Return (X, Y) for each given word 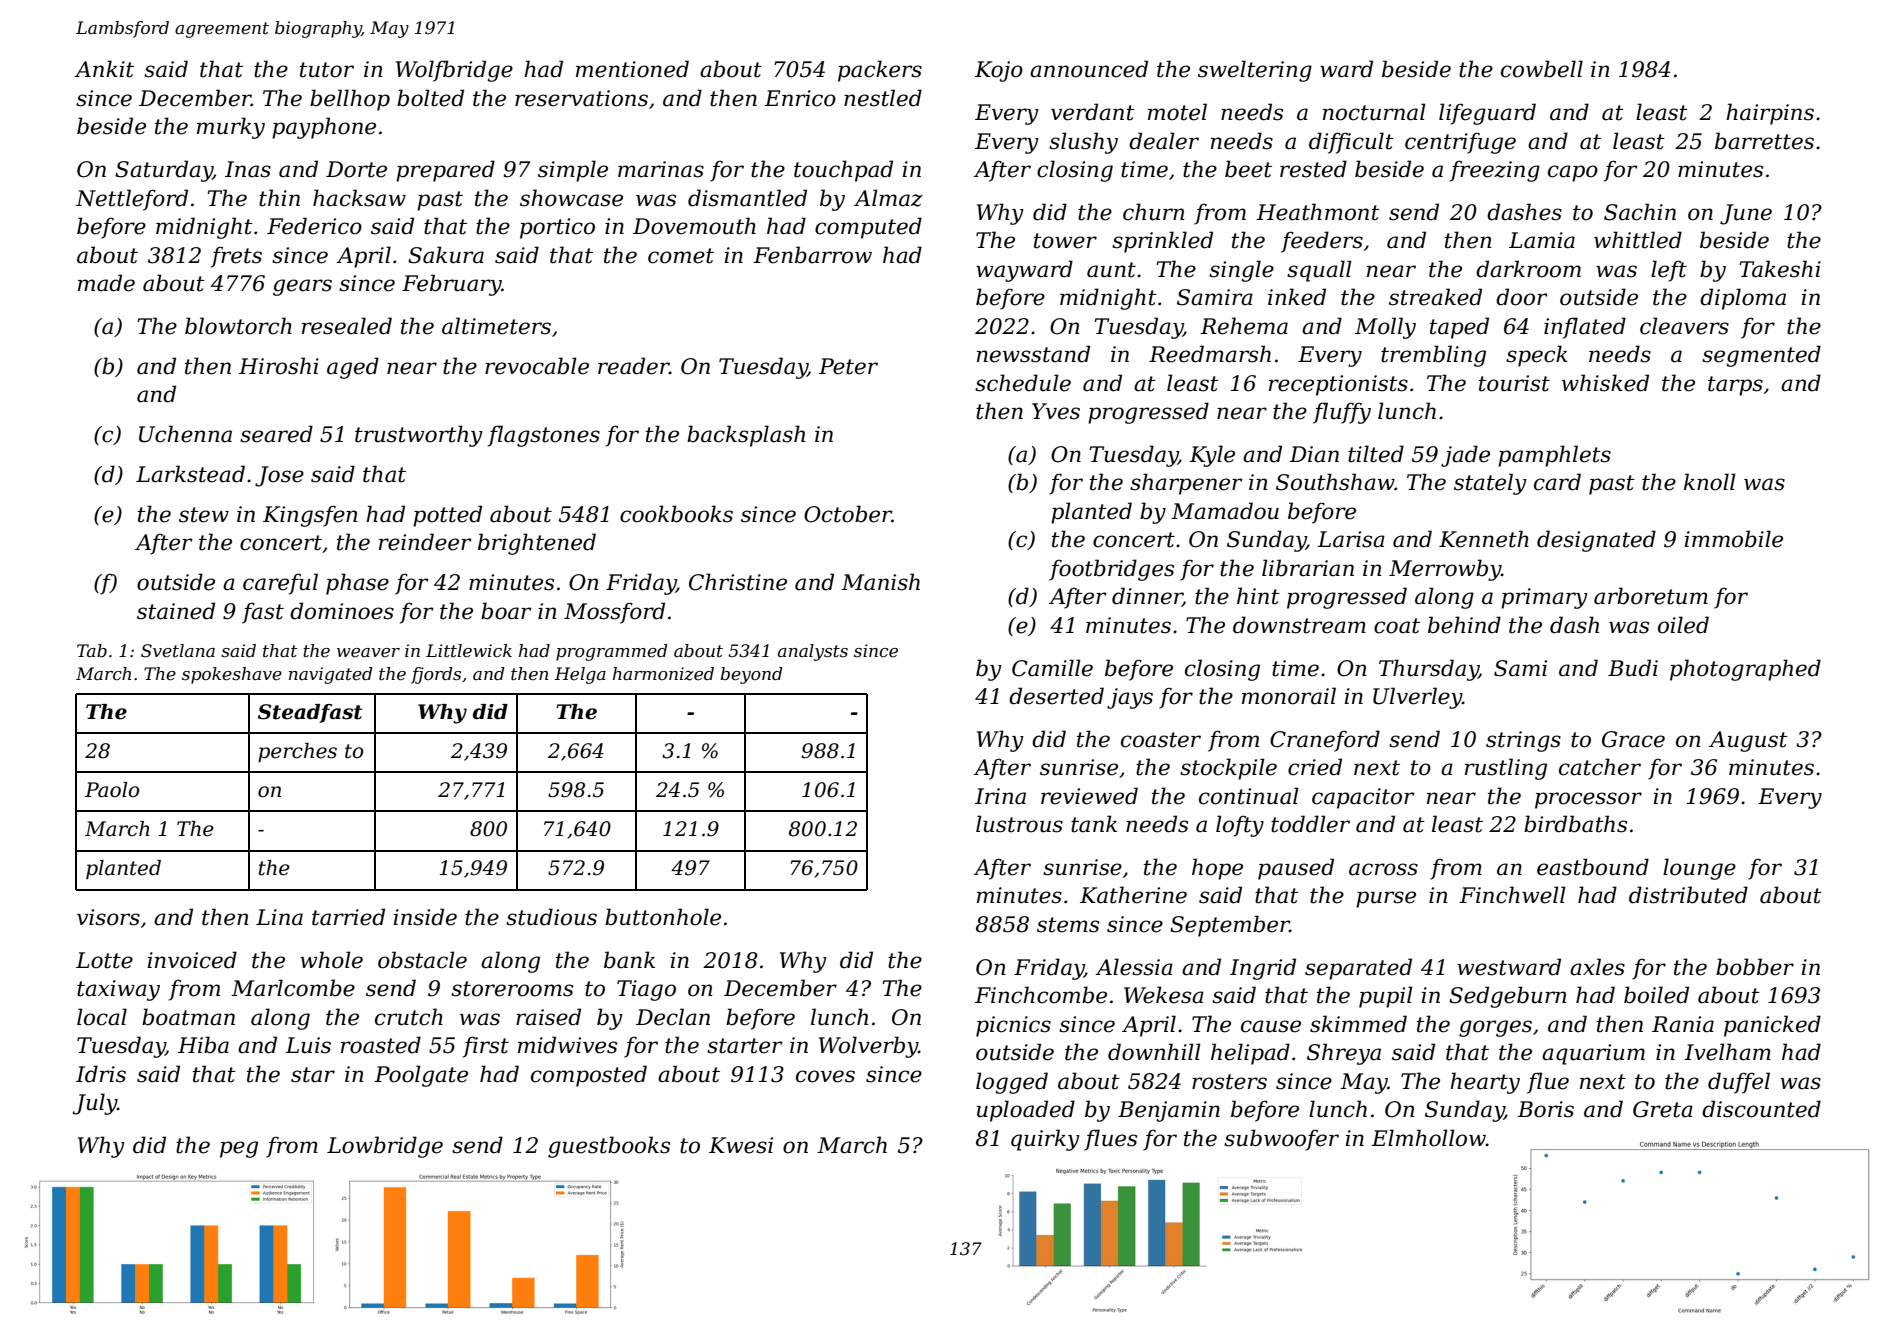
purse (1386, 899)
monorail (1289, 696)
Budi (1633, 668)
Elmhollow (1428, 1138)
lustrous (1019, 824)
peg (239, 1149)
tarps (1735, 386)
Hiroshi (279, 366)
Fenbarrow (812, 255)
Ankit (104, 69)
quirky (1045, 1140)
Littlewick (469, 651)
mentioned (632, 69)
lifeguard (1487, 114)
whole (331, 960)
